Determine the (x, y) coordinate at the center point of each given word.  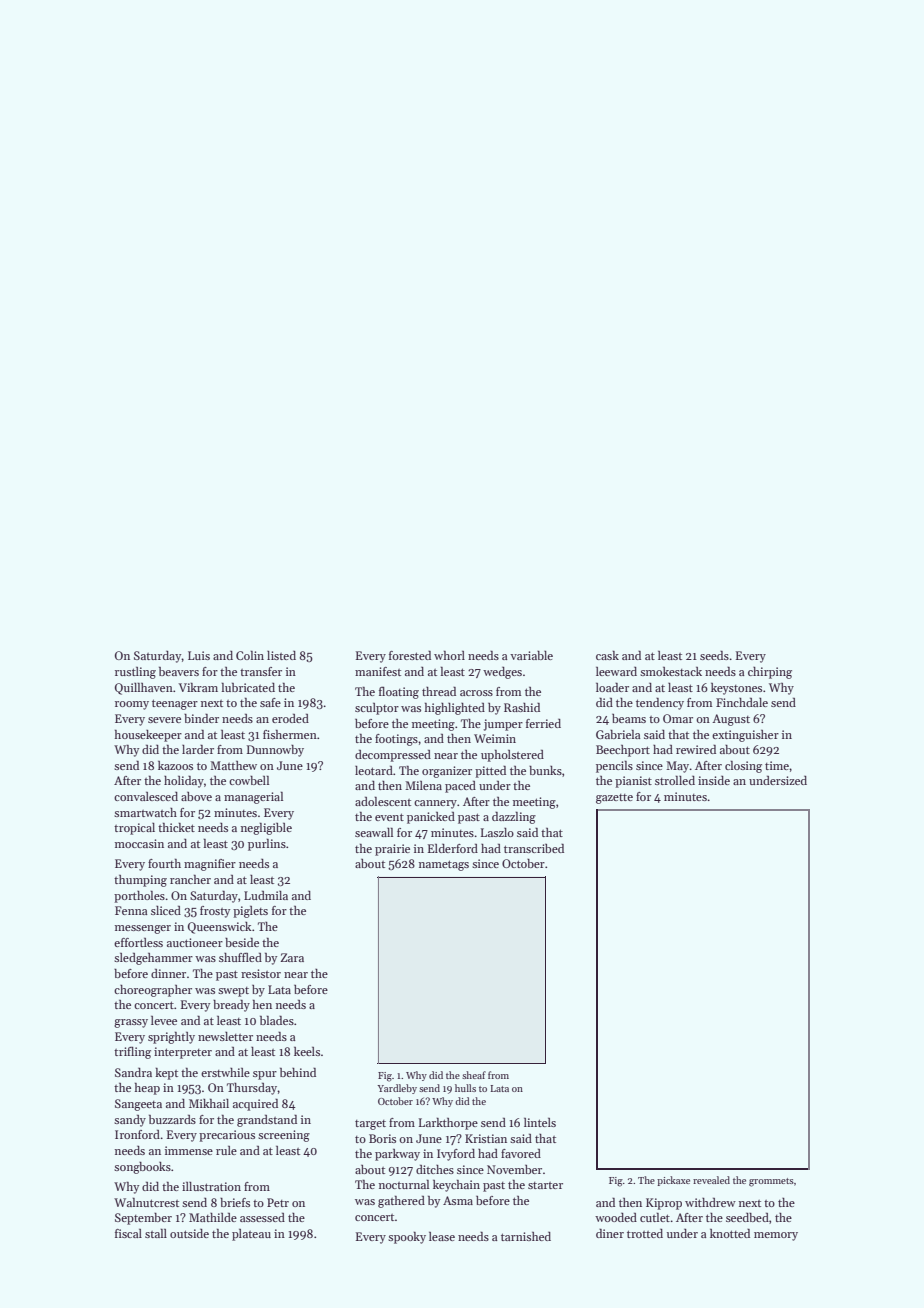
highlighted (455, 708)
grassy (131, 1023)
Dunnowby (275, 751)
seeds (714, 655)
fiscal (128, 1233)
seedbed (747, 1217)
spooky (407, 1238)
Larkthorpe (448, 1124)
